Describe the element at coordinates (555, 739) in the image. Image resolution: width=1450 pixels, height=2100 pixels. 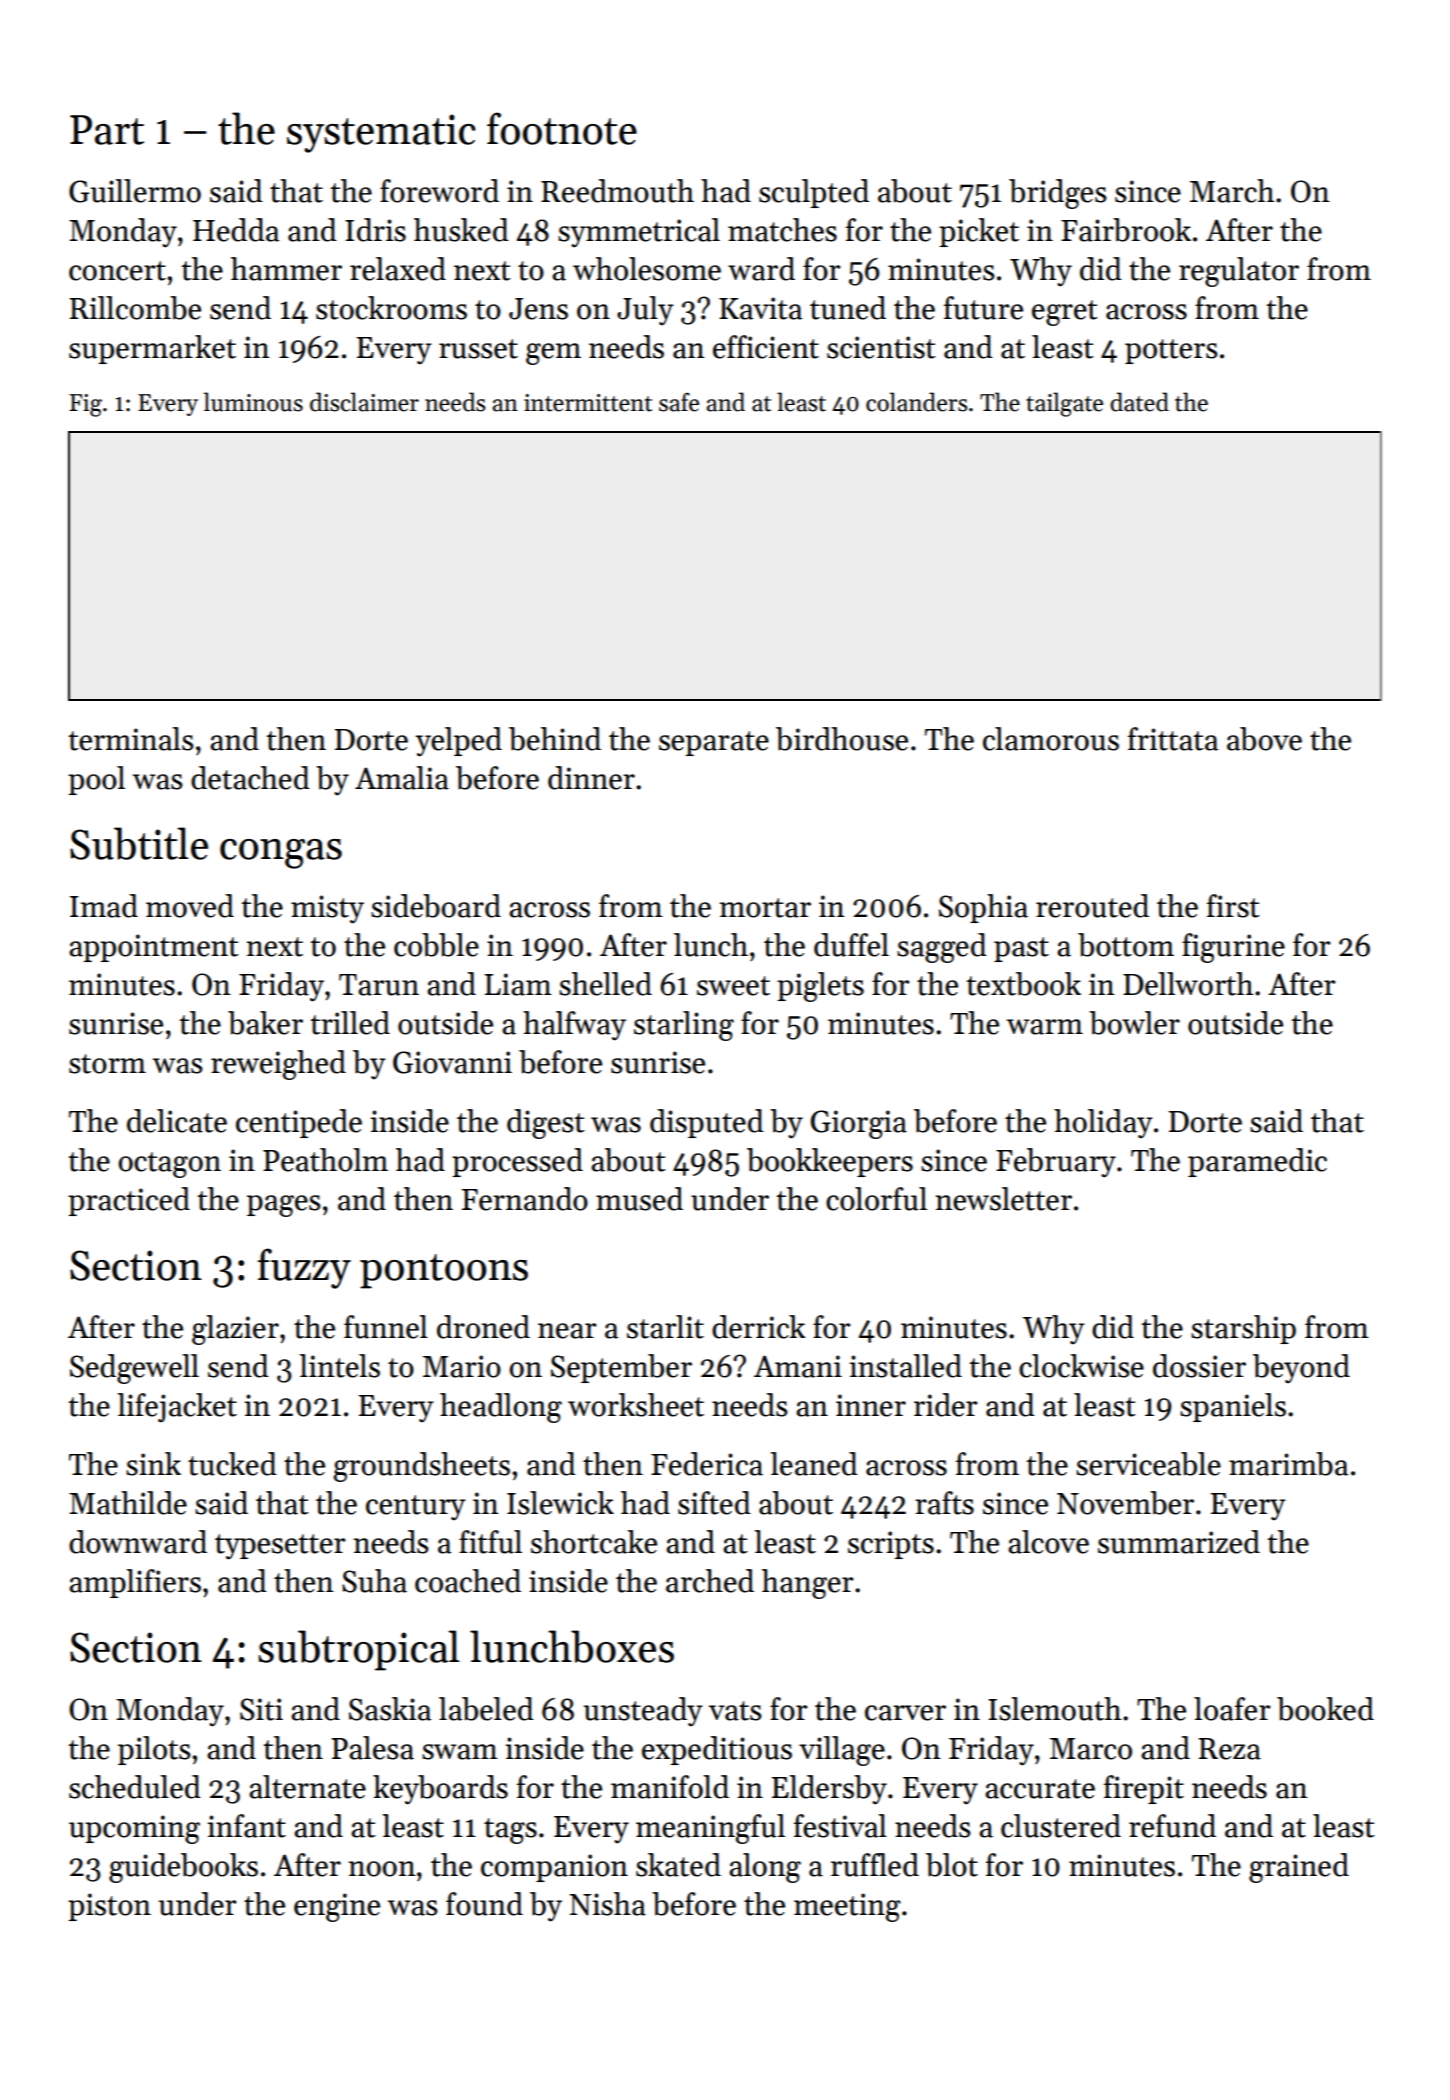
I see `behind` at that location.
